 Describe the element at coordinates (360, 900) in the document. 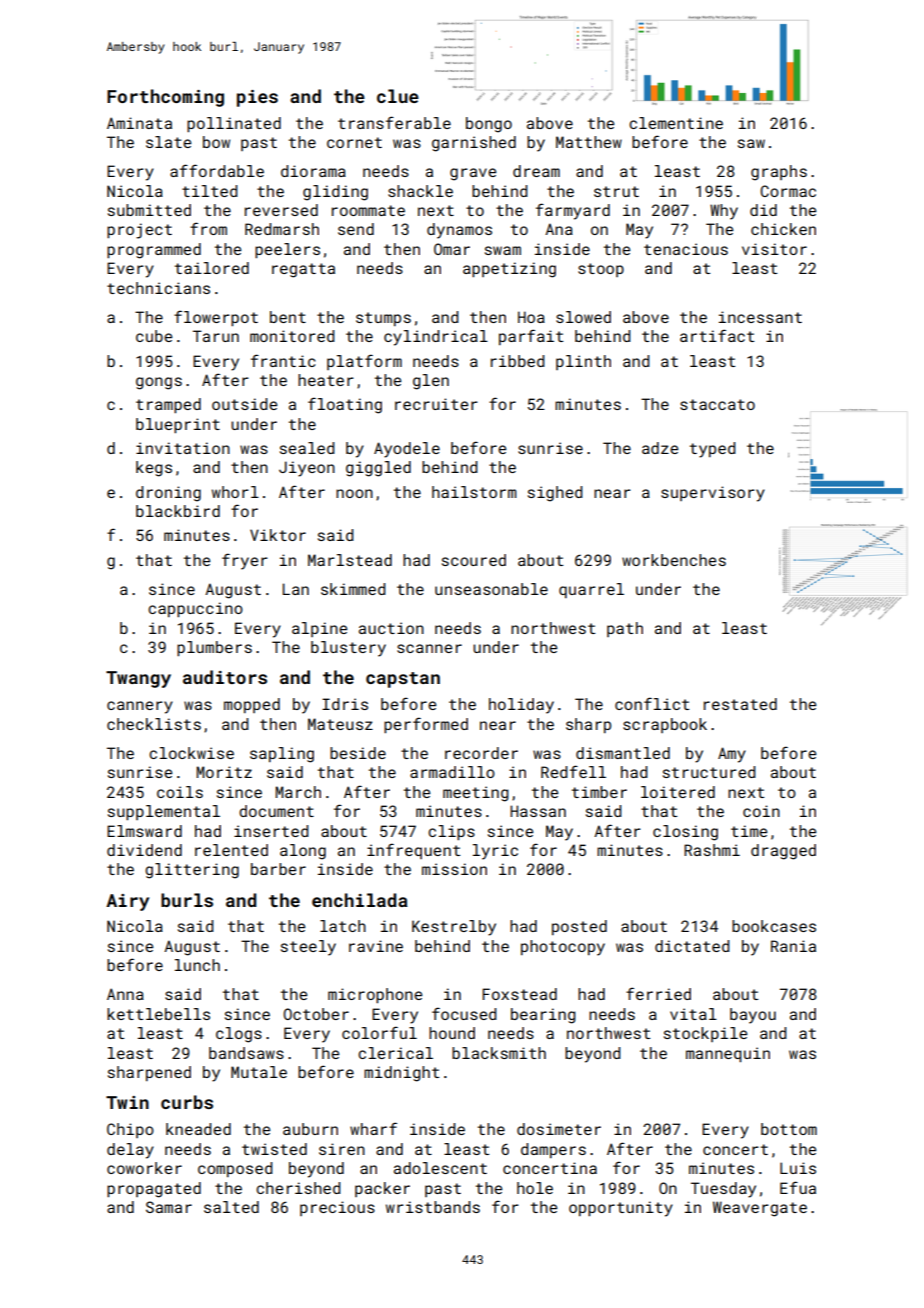

I see `enchilada` at that location.
